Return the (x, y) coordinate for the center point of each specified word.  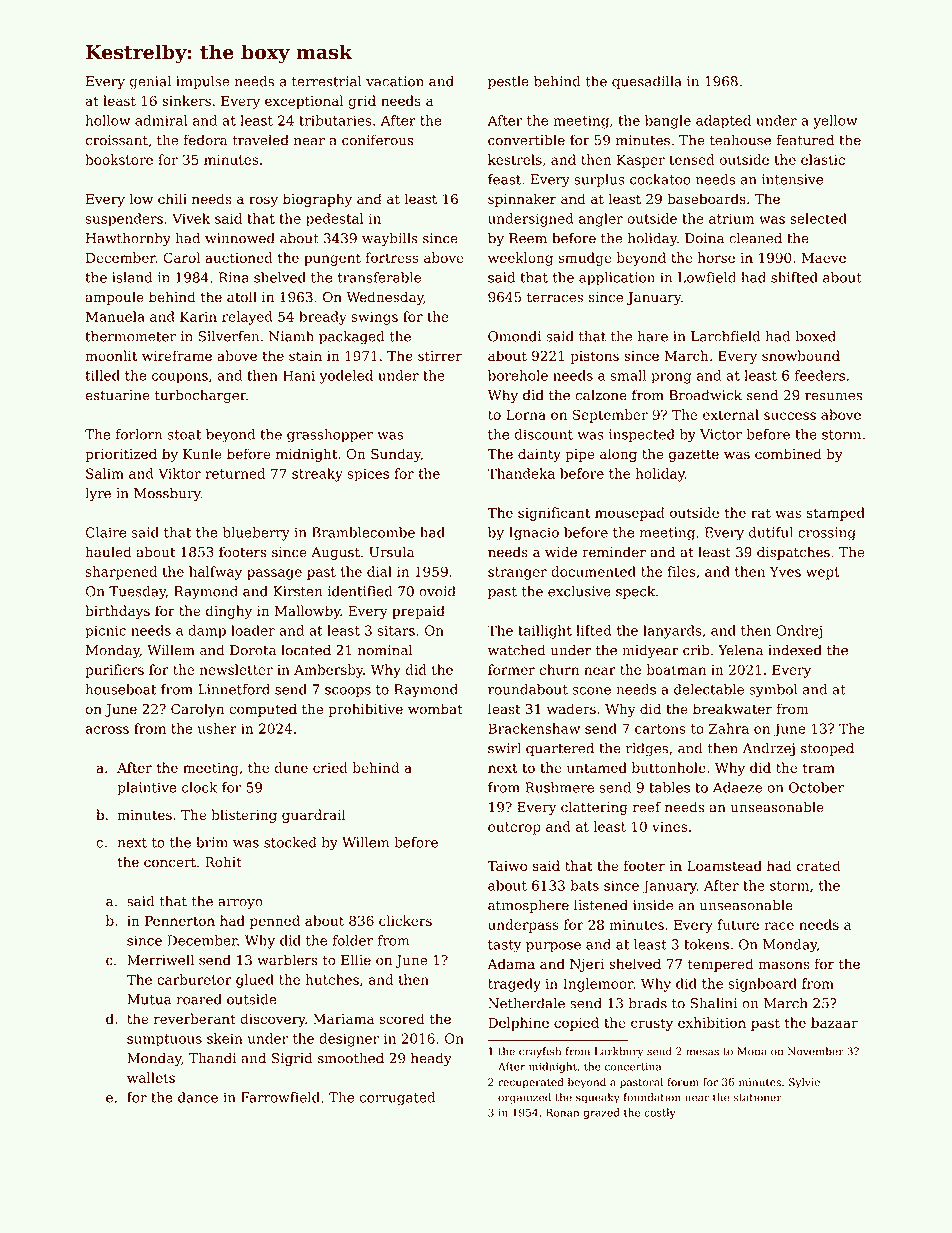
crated (818, 865)
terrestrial (326, 81)
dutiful (771, 532)
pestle (508, 82)
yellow (835, 122)
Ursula (391, 552)
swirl (504, 748)
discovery (272, 1020)
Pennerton (180, 921)
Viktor (179, 473)
